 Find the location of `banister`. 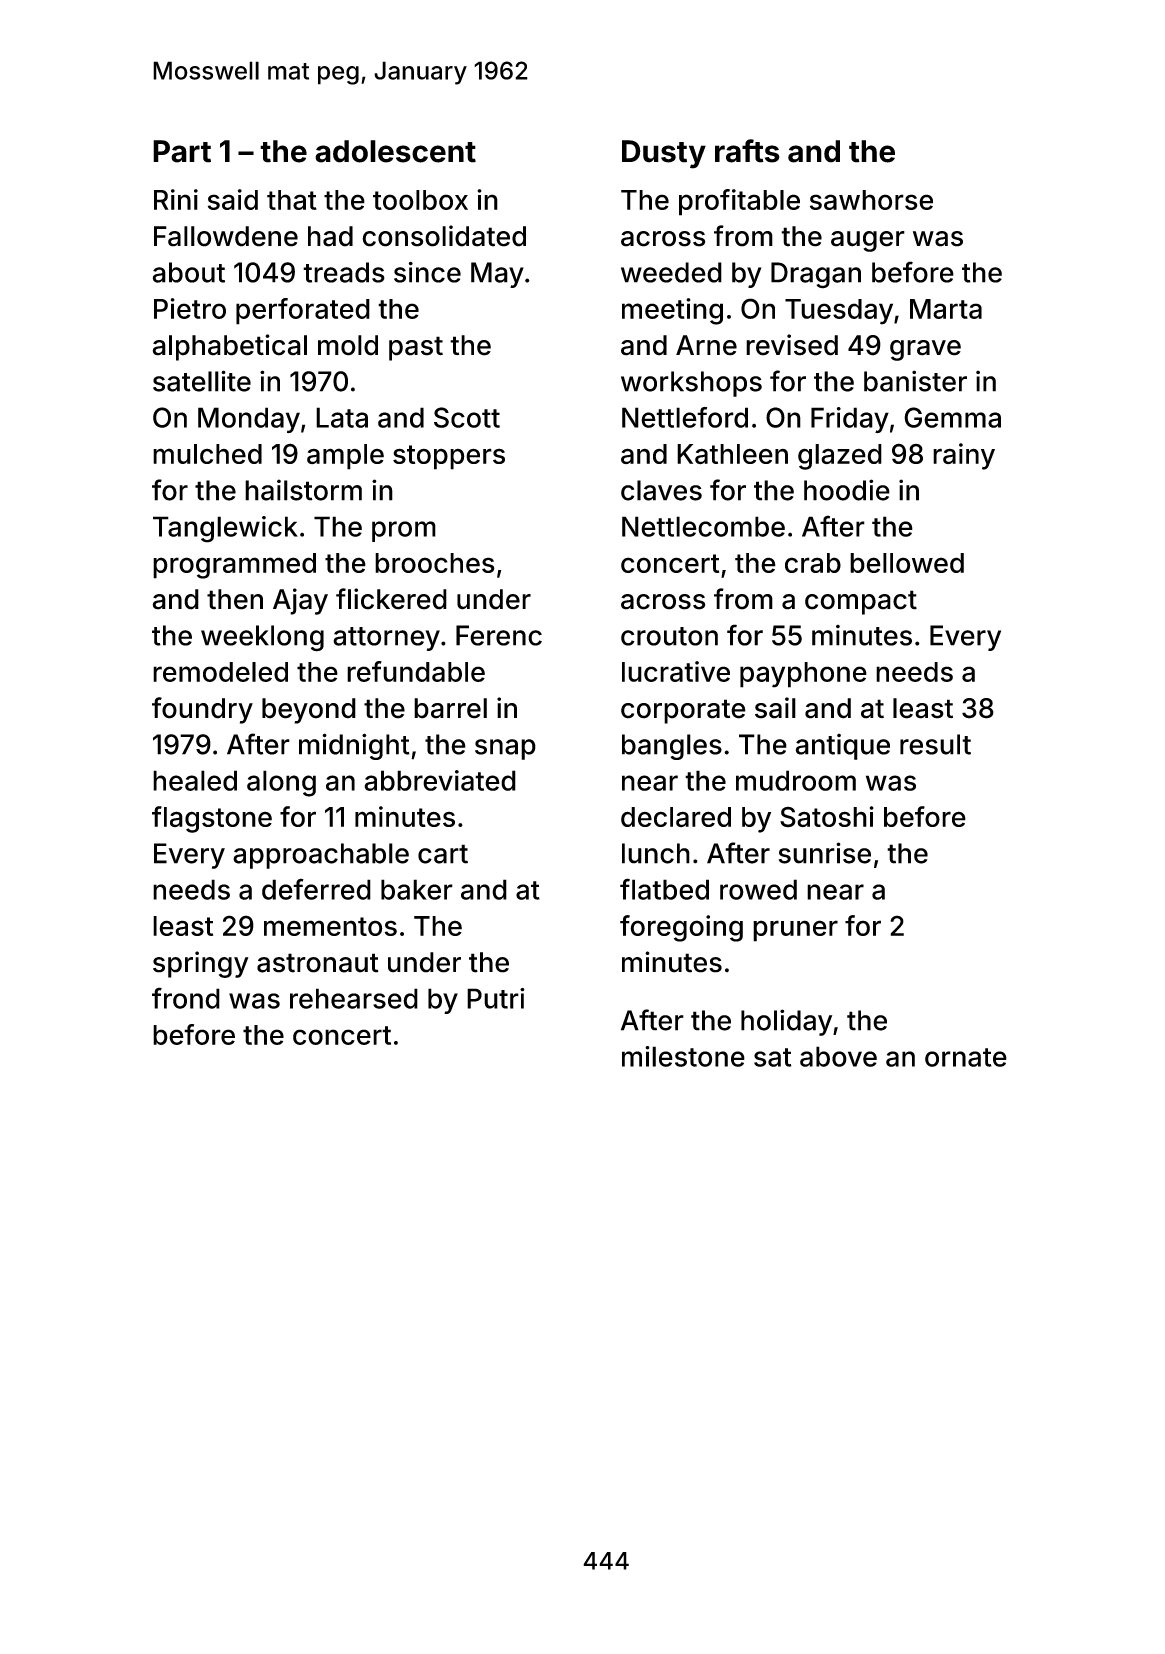

banister is located at coordinates (915, 381).
